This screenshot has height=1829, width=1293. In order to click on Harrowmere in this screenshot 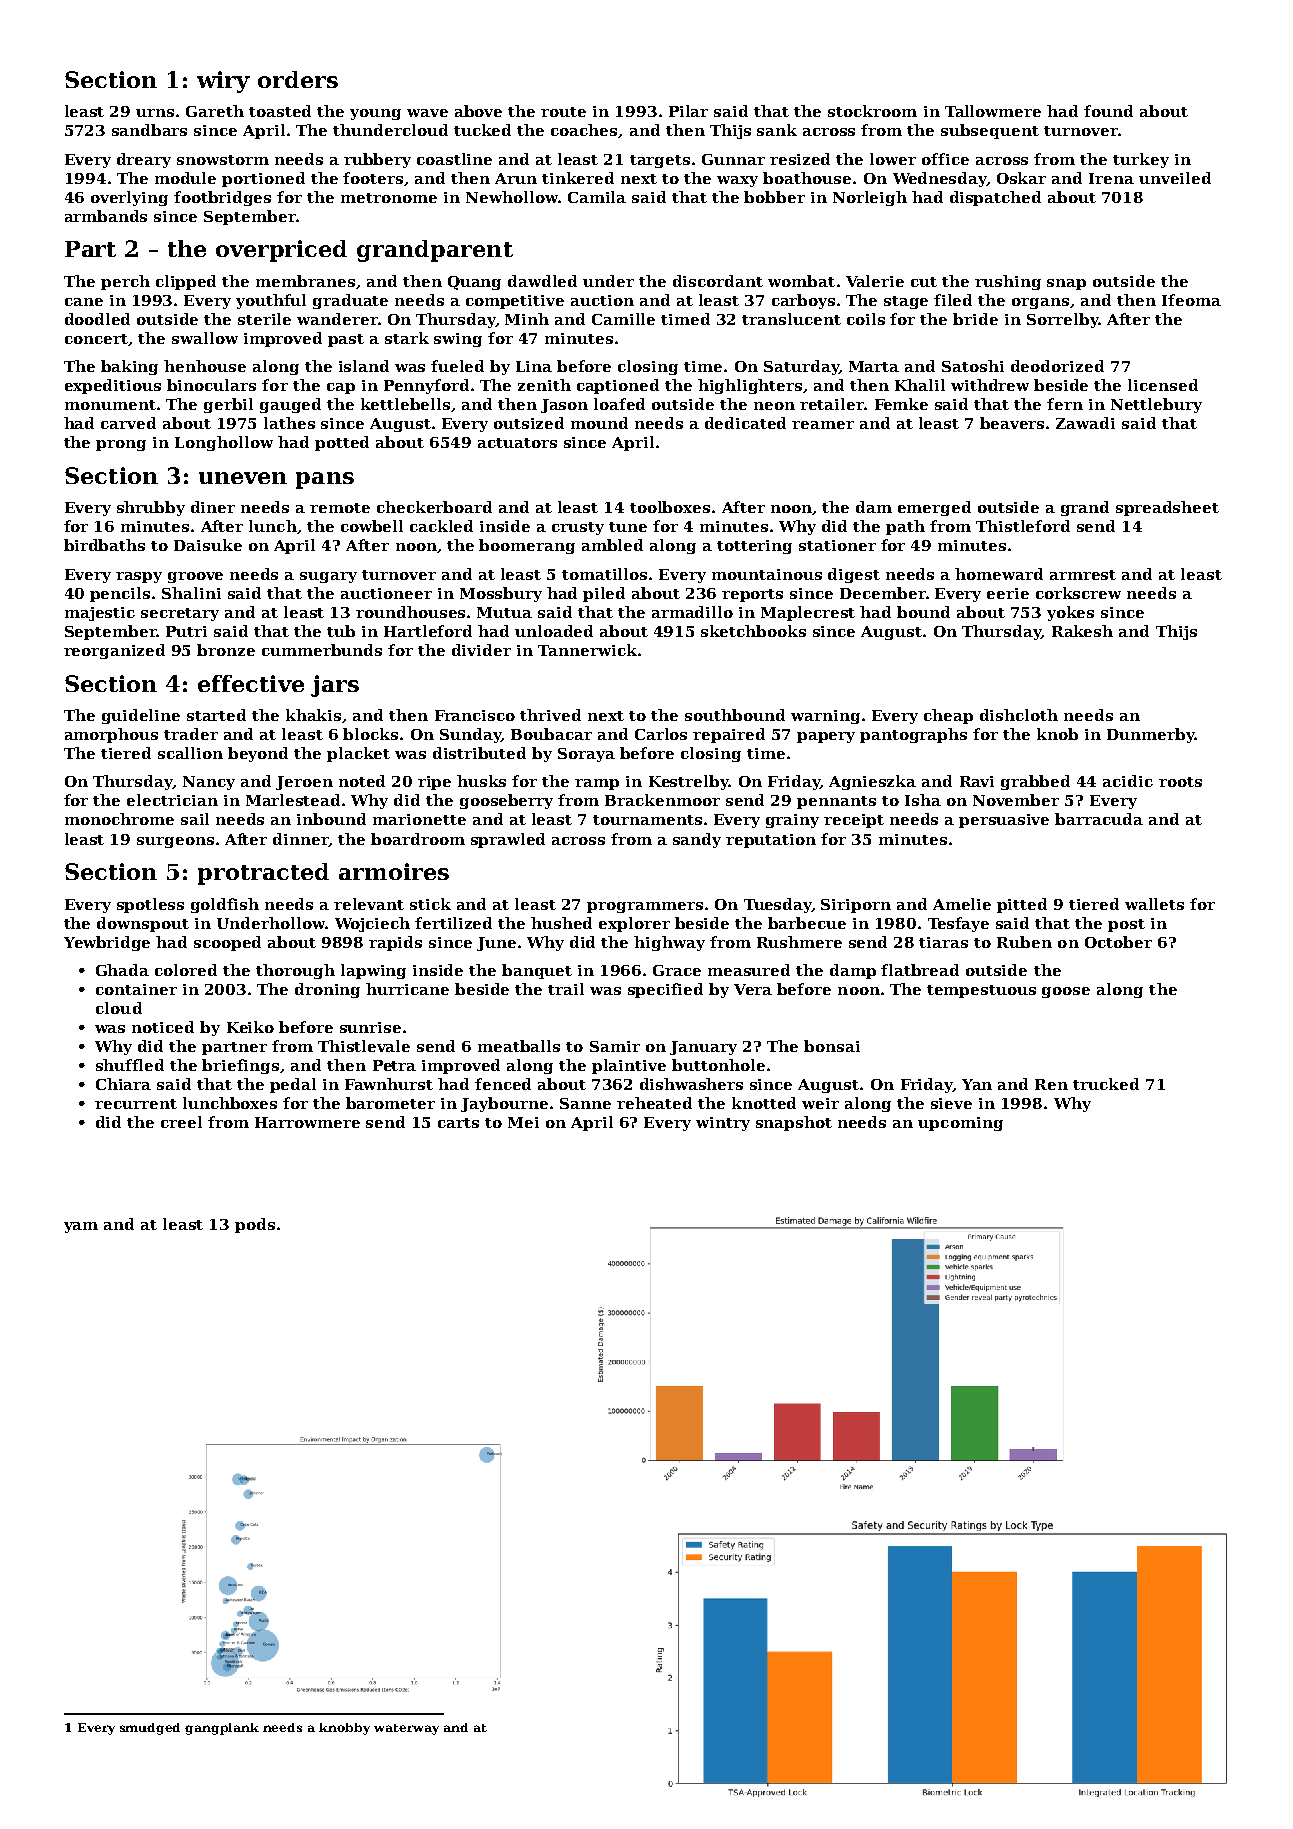, I will do `click(307, 1122)`.
